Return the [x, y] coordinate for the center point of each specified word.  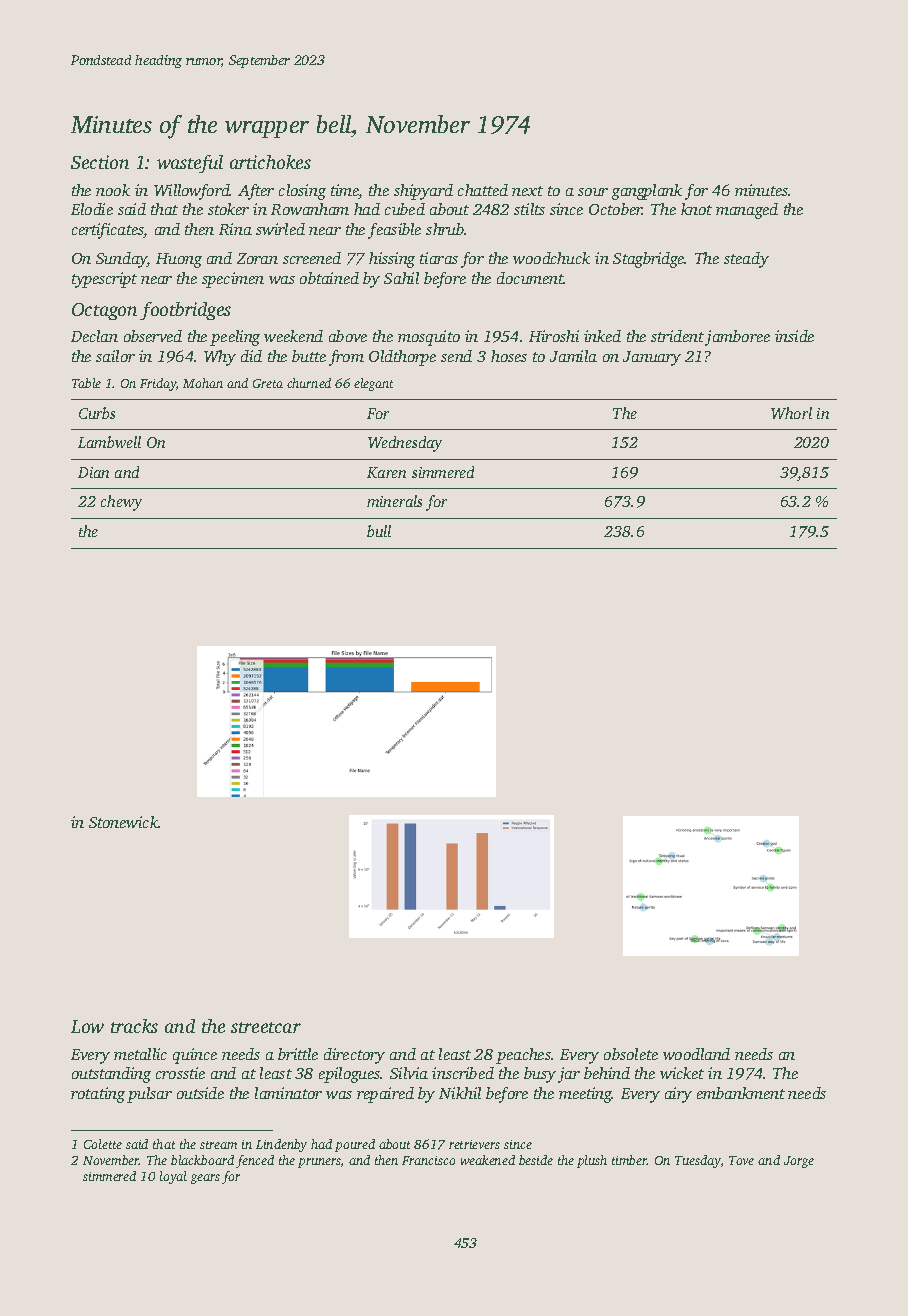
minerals [394, 501]
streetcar [266, 1027]
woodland [696, 1054]
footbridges [185, 311]
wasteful [190, 164]
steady [746, 260]
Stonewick [124, 822]
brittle [298, 1054]
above [348, 336]
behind [607, 1073]
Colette [103, 1144]
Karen [386, 472]
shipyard [423, 192]
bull [379, 531]
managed [747, 211]
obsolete [631, 1054]
